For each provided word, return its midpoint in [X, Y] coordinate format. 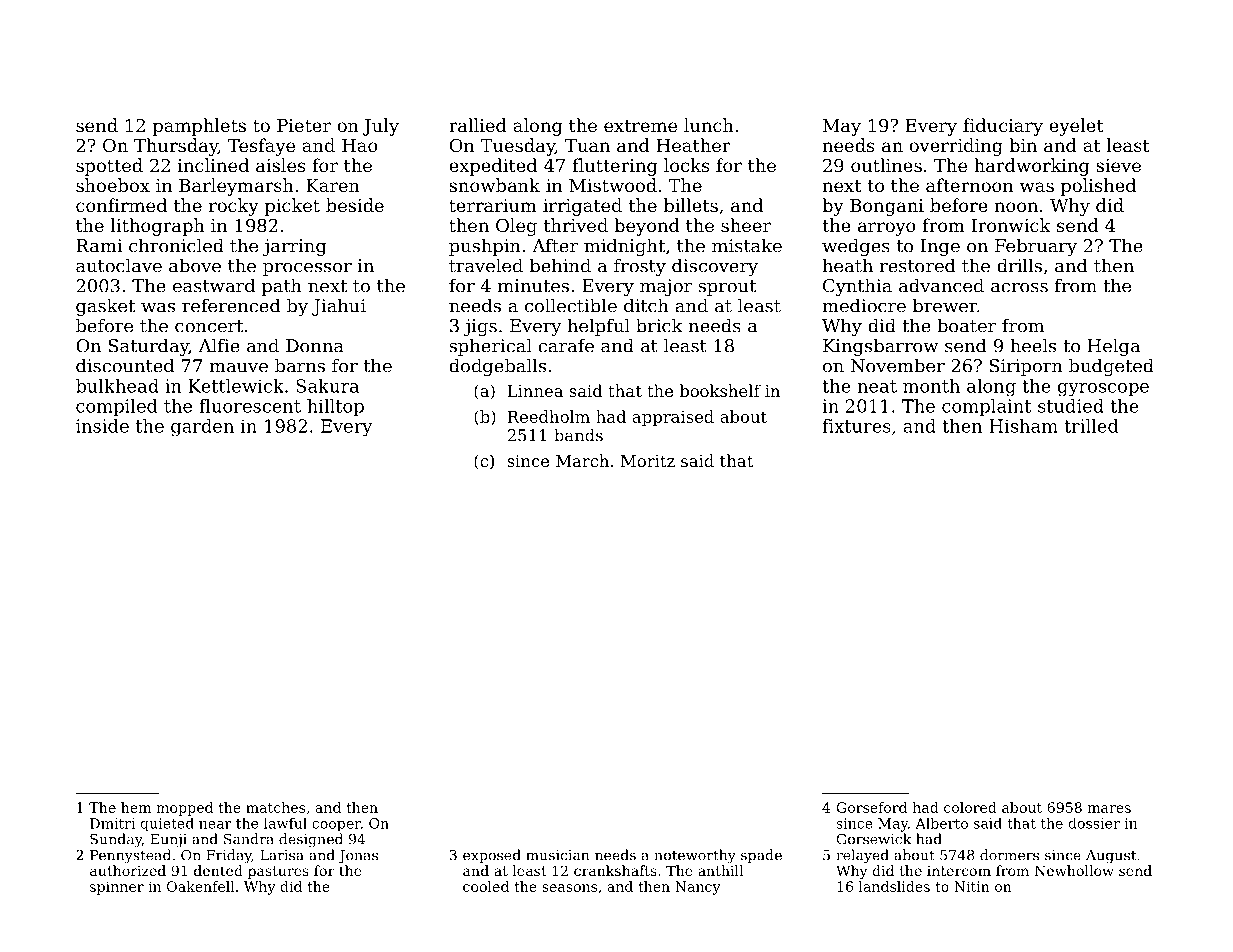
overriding [956, 147]
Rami [99, 246]
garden [202, 427]
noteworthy [695, 856]
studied [1071, 406]
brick [659, 325]
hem [136, 807]
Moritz [648, 461]
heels [1033, 345]
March [582, 460]
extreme [640, 126]
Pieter [304, 125]
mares [1109, 809]
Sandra [249, 839]
